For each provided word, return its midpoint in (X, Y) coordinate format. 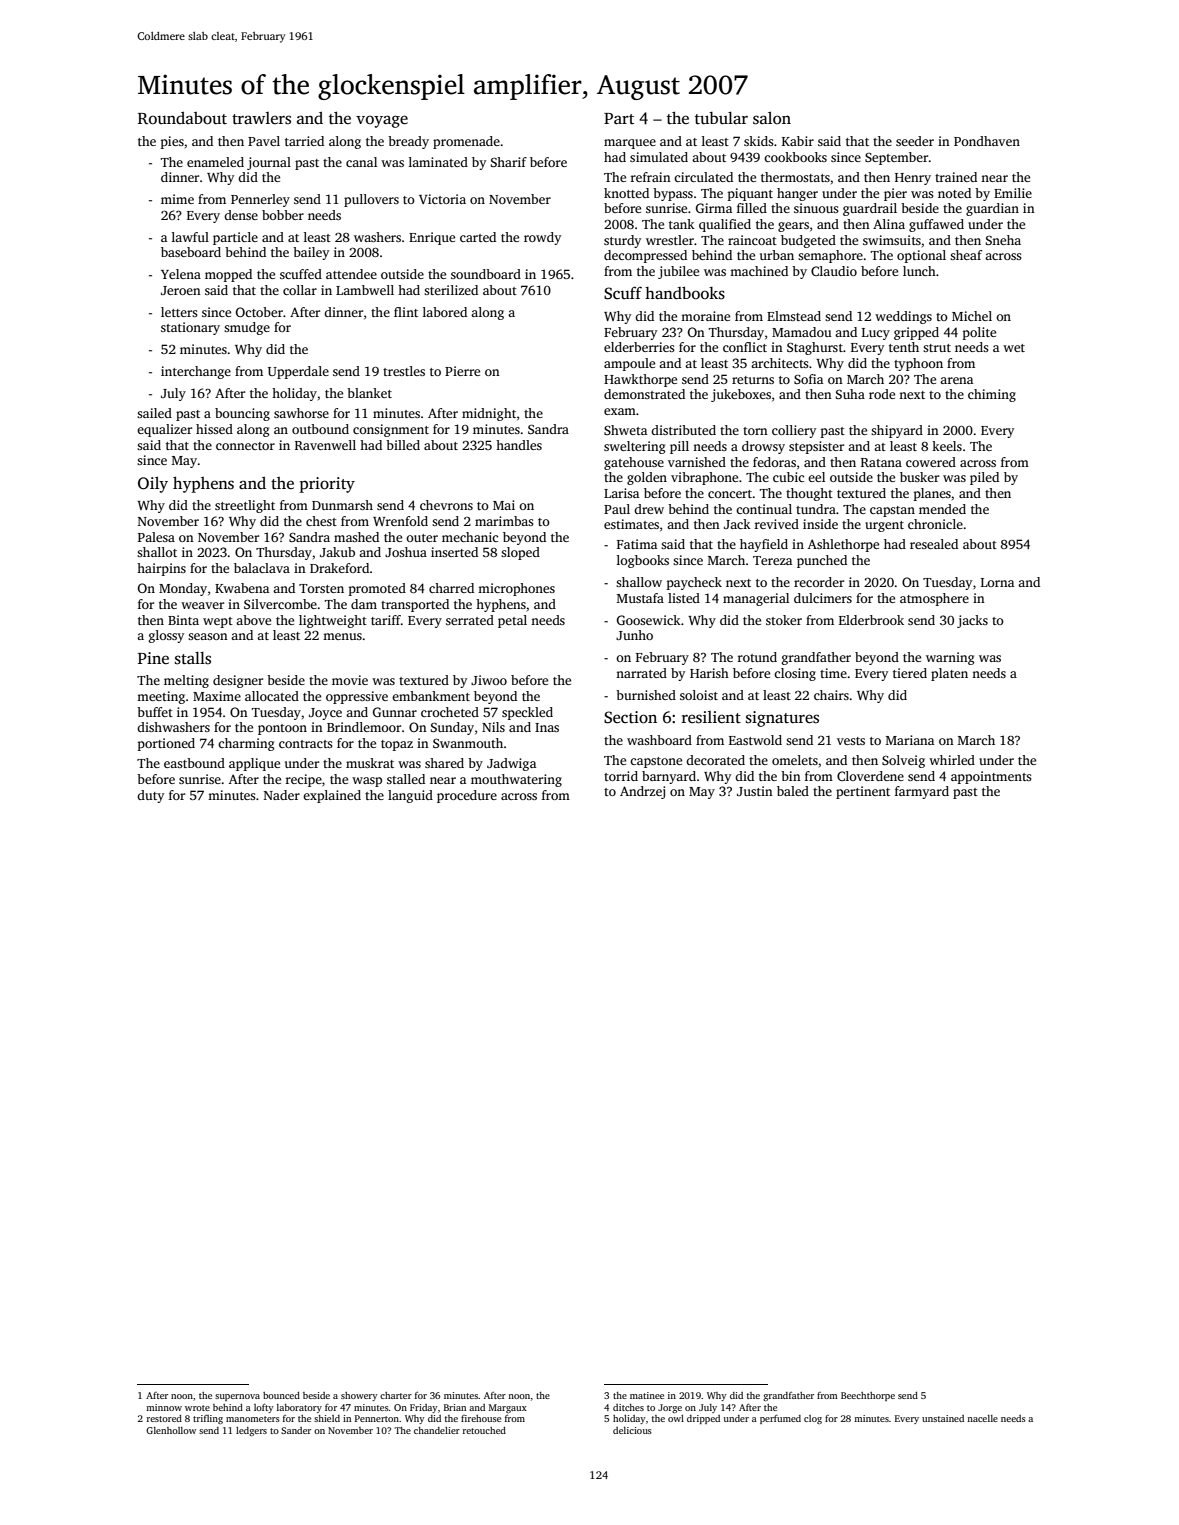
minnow (164, 1407)
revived (777, 524)
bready (408, 142)
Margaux (508, 1408)
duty (150, 796)
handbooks (685, 293)
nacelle (982, 1418)
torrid (621, 776)
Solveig (903, 761)
